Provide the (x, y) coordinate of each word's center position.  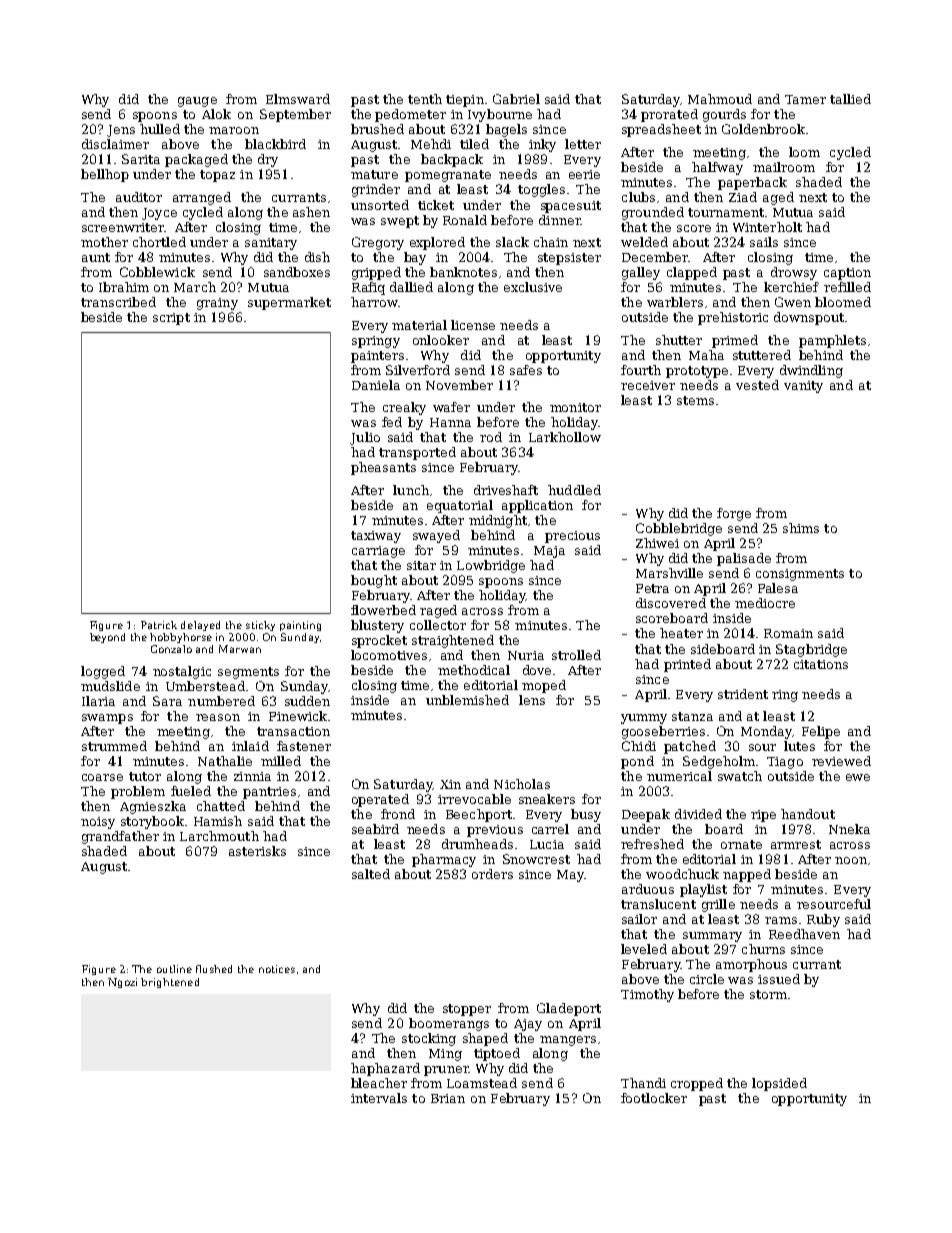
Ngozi (122, 983)
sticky (260, 626)
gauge (197, 102)
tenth (425, 99)
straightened (453, 641)
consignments (800, 575)
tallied (850, 99)
